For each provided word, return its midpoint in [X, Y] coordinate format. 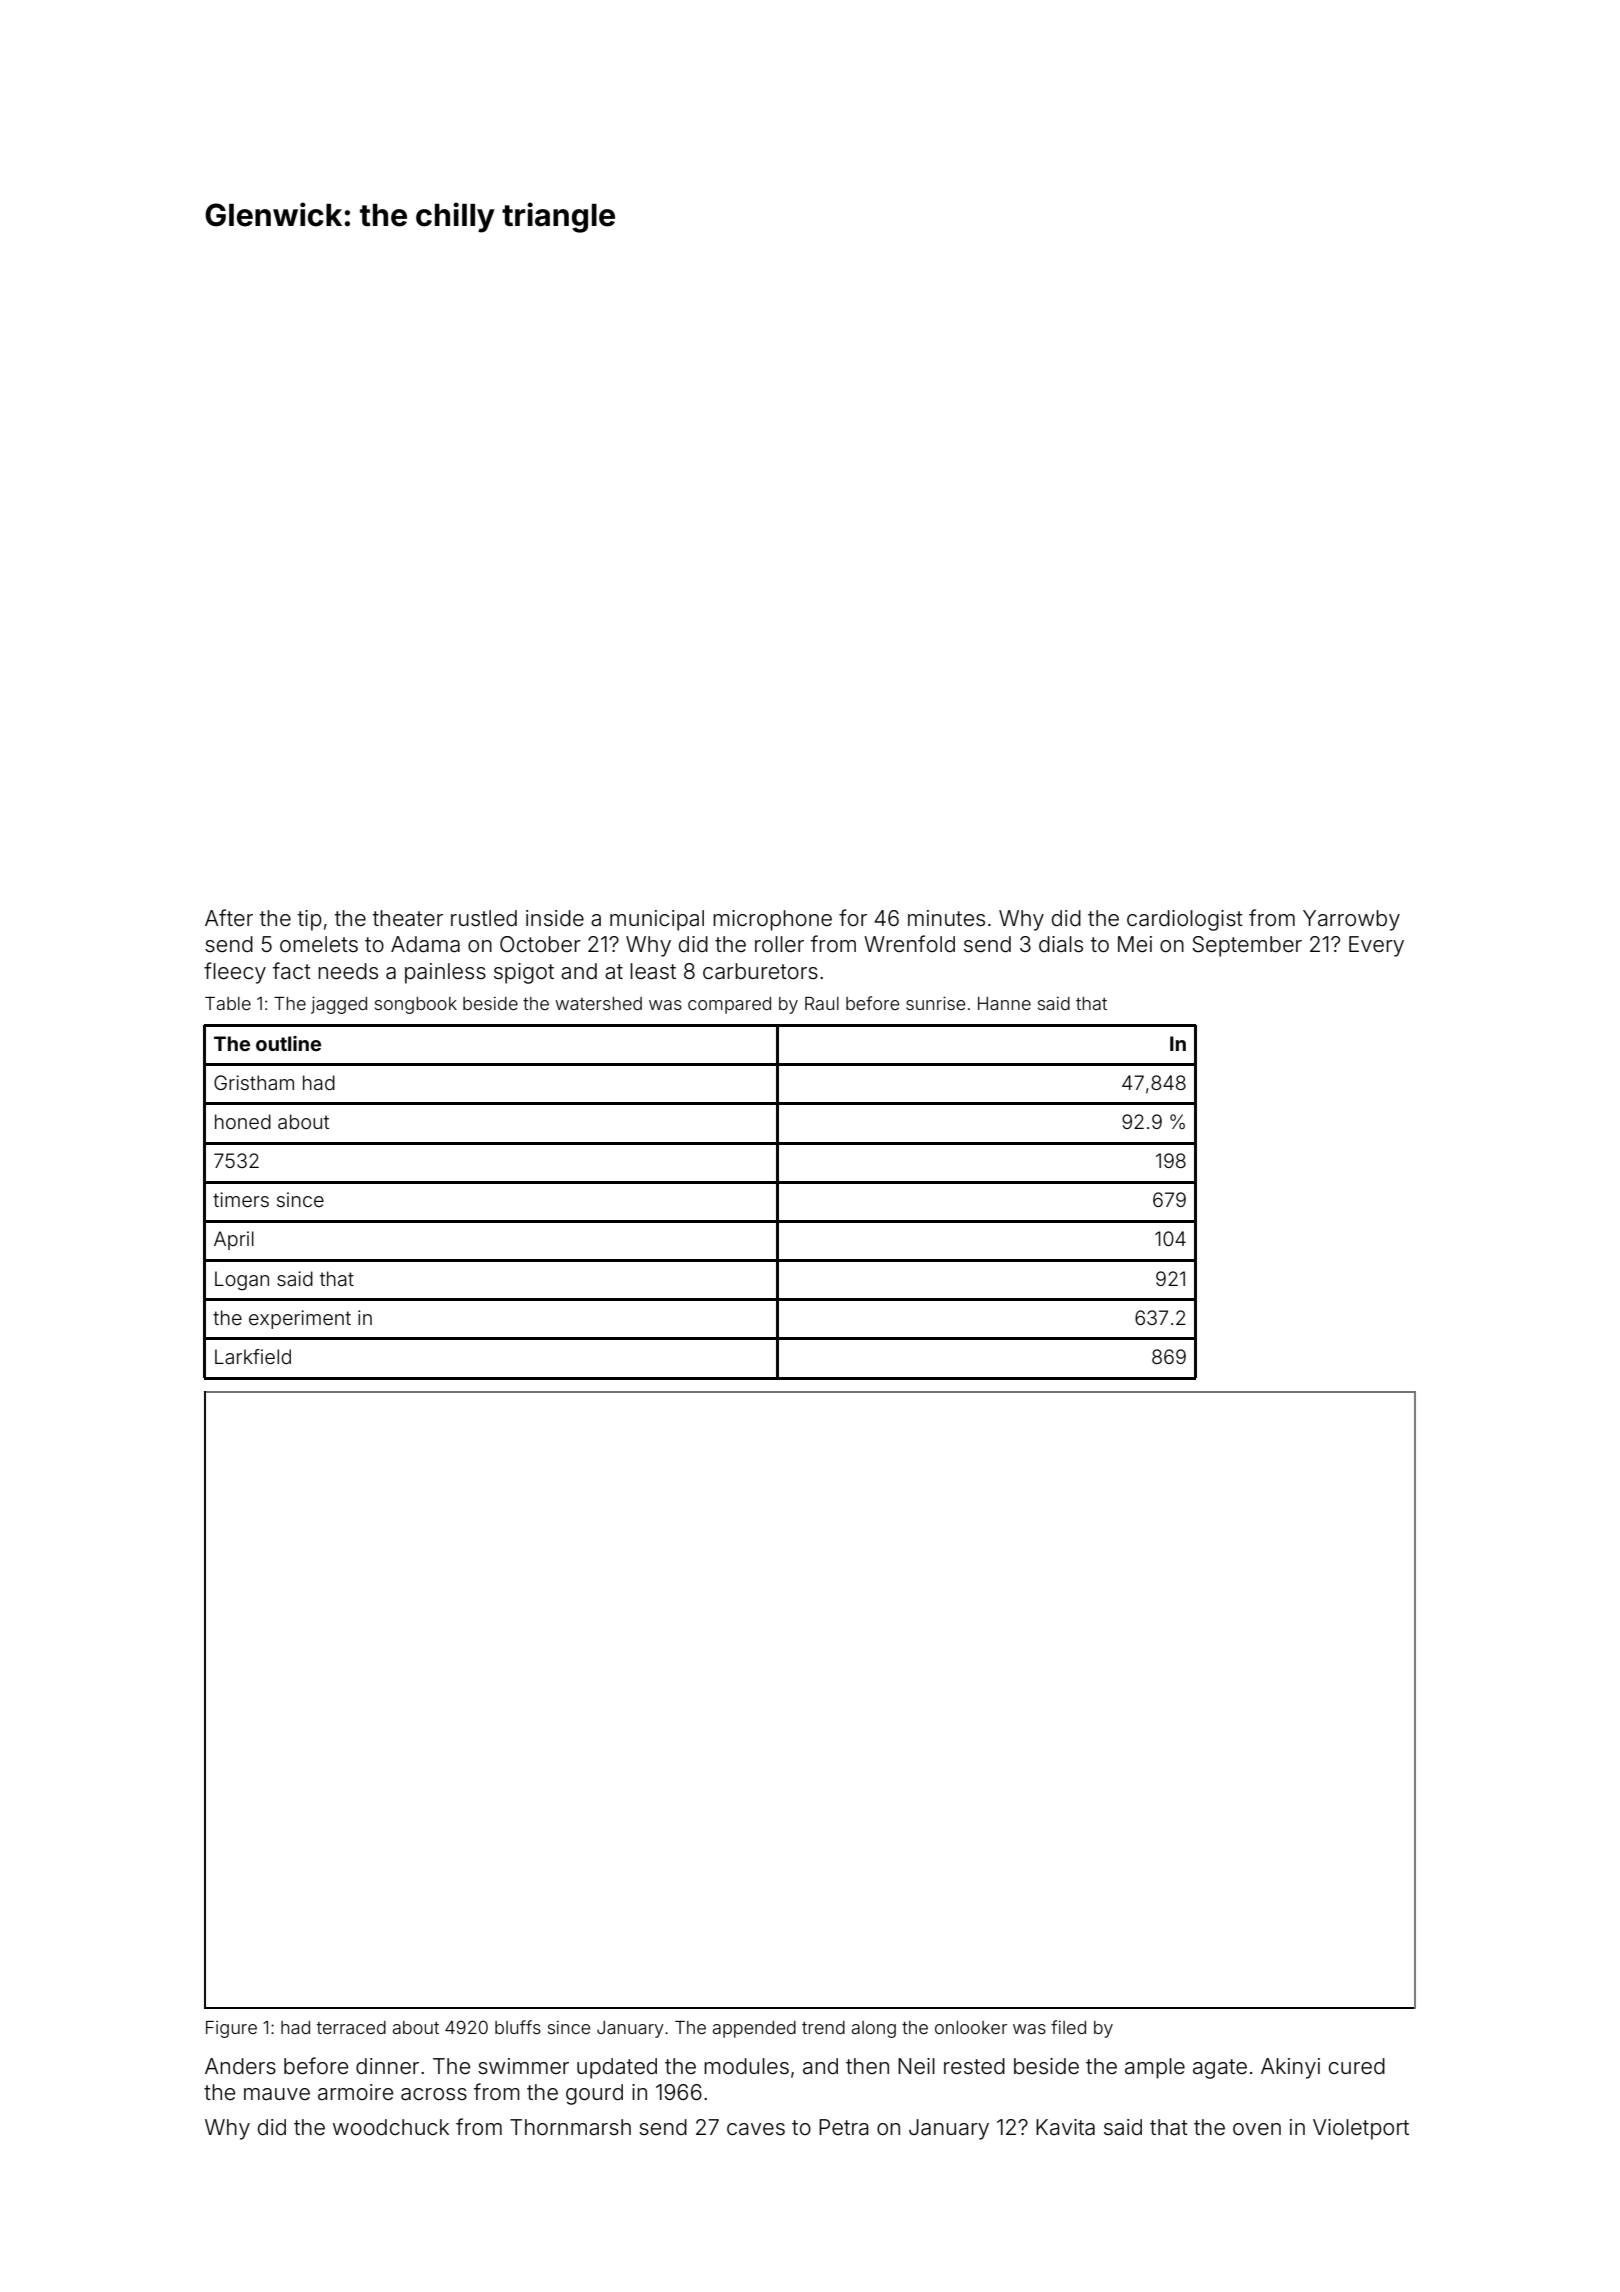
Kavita [1065, 2127]
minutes [946, 918]
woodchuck [391, 2127]
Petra [843, 2127]
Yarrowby [1351, 920]
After [229, 918]
